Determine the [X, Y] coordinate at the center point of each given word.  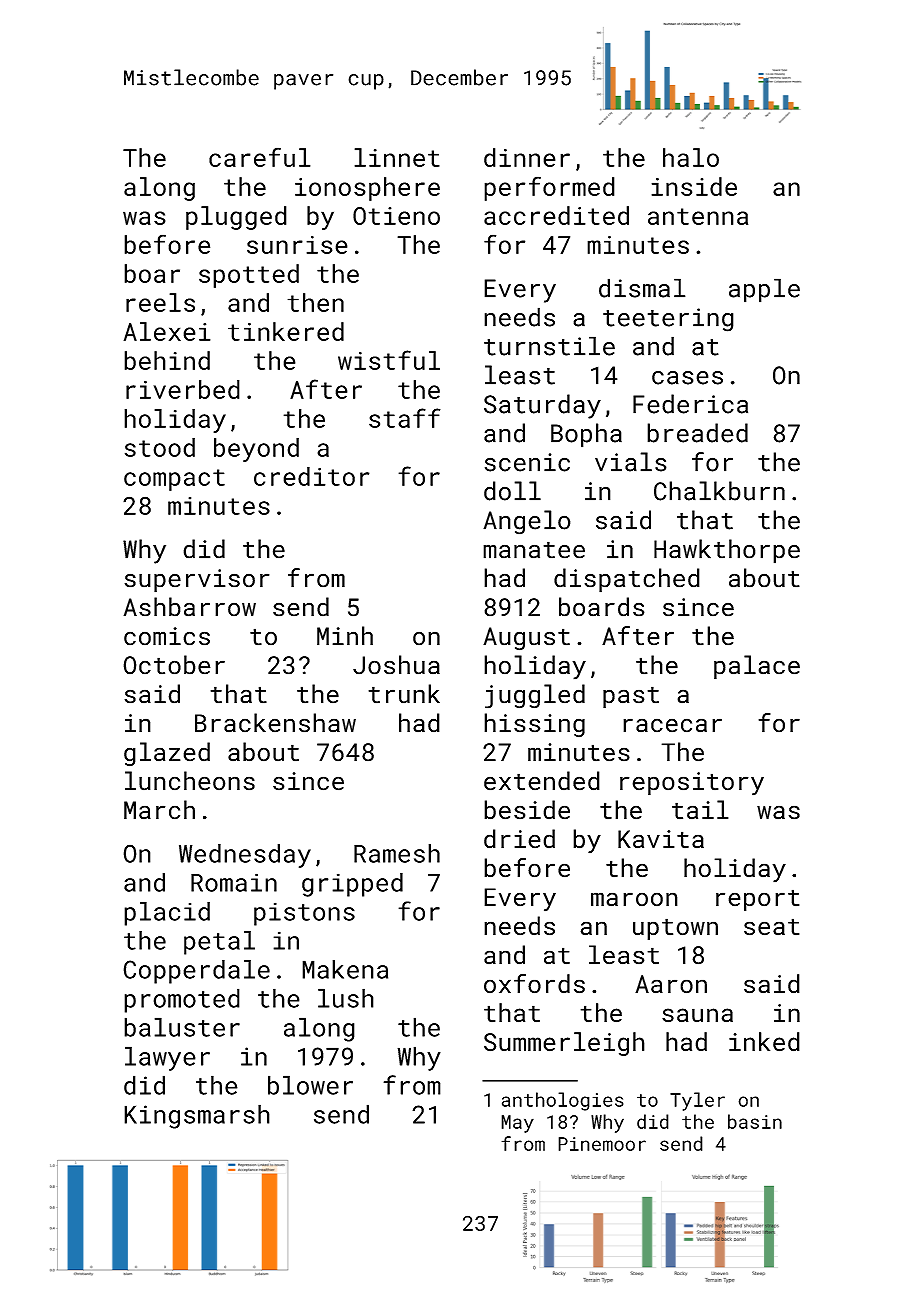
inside [694, 186]
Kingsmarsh [197, 1116]
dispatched [627, 580]
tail [700, 810]
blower [310, 1085]
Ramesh [397, 853]
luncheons [190, 781]
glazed [167, 754]
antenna [698, 216]
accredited [556, 215]
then [315, 302]
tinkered [286, 331]
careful [260, 157]
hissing [534, 725]
